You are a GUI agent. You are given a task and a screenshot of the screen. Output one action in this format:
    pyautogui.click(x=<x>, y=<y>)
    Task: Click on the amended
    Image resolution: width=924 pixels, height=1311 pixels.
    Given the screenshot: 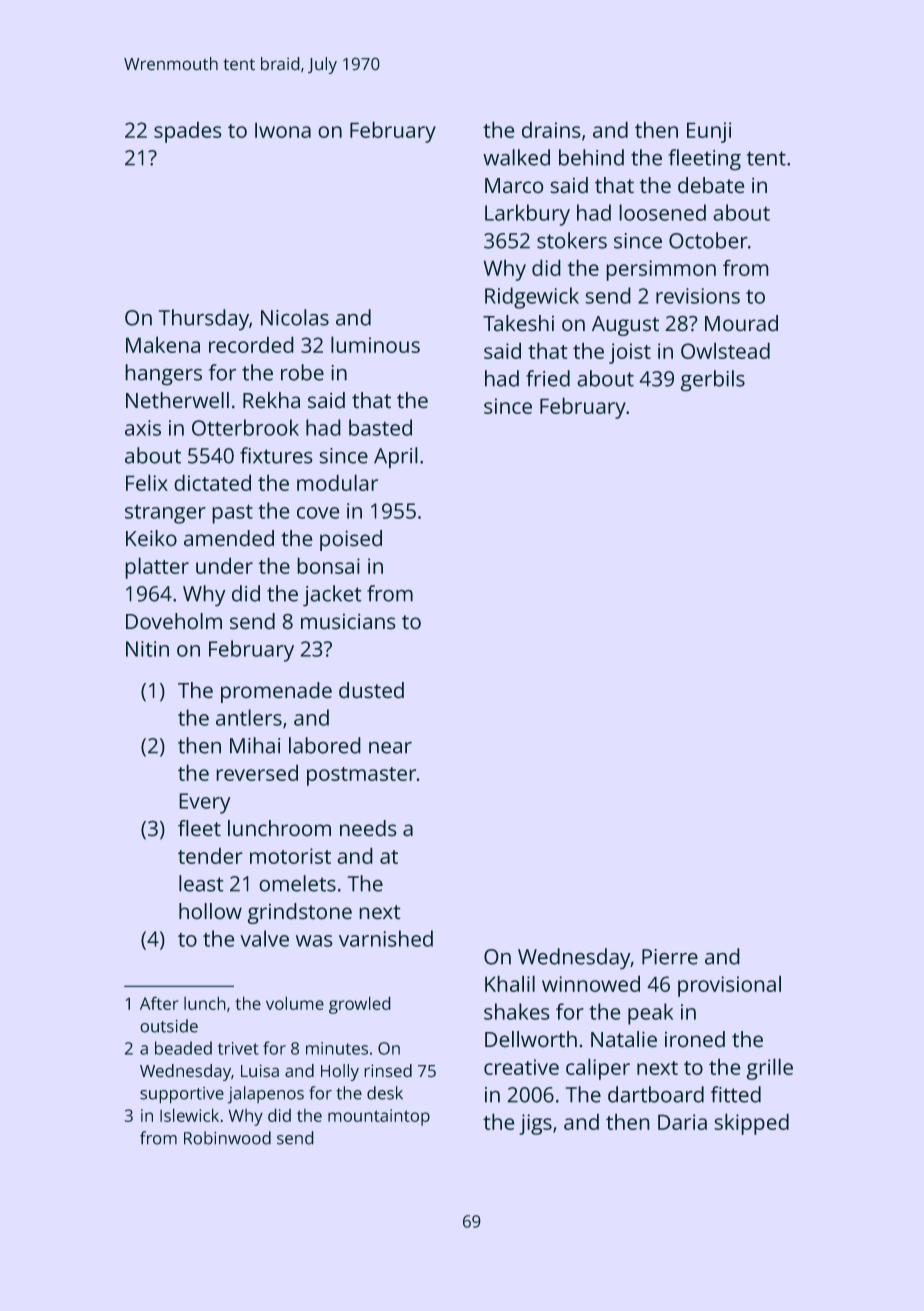 What is the action you would take?
    pyautogui.click(x=229, y=538)
